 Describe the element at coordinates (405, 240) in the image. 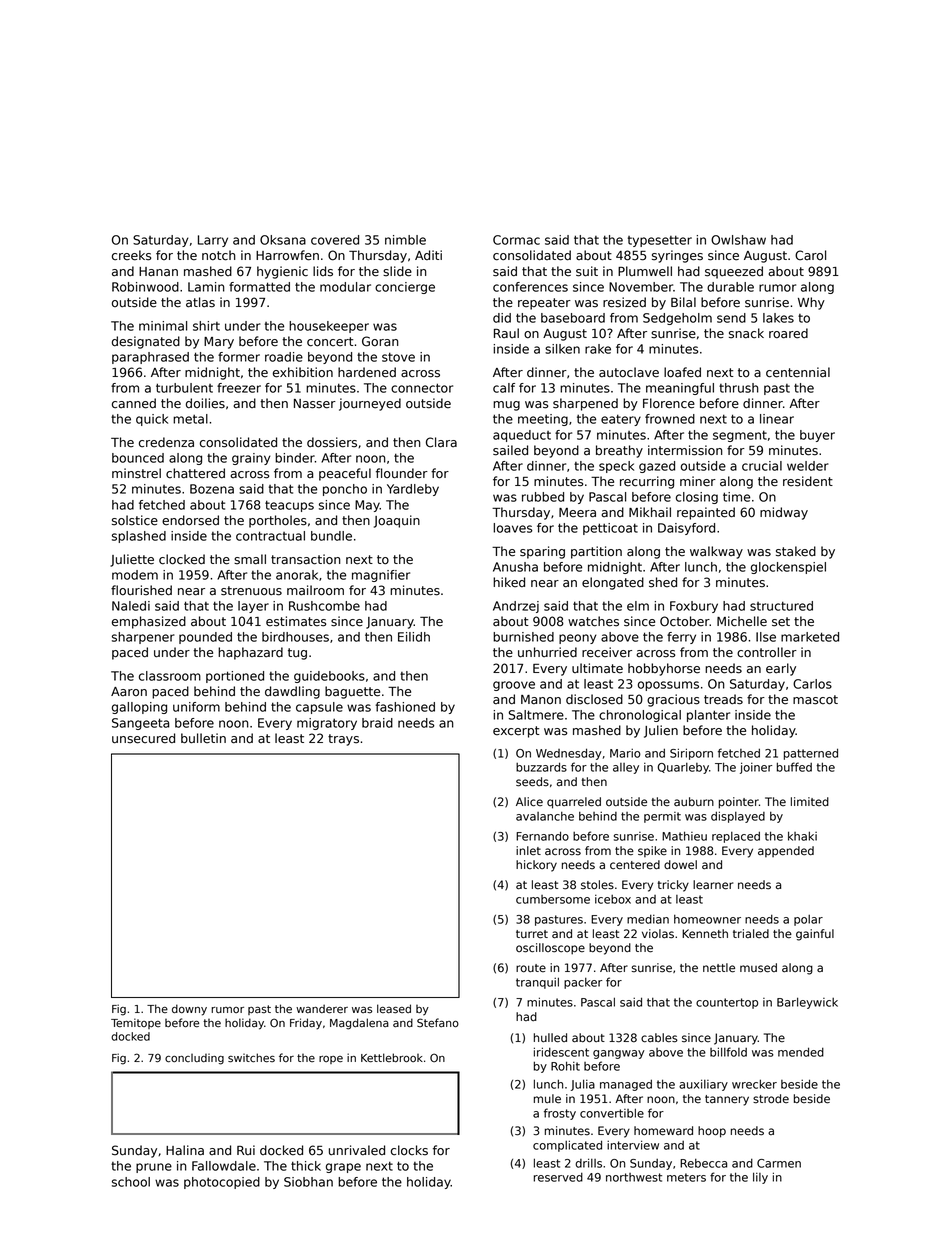

I see `nimble` at that location.
